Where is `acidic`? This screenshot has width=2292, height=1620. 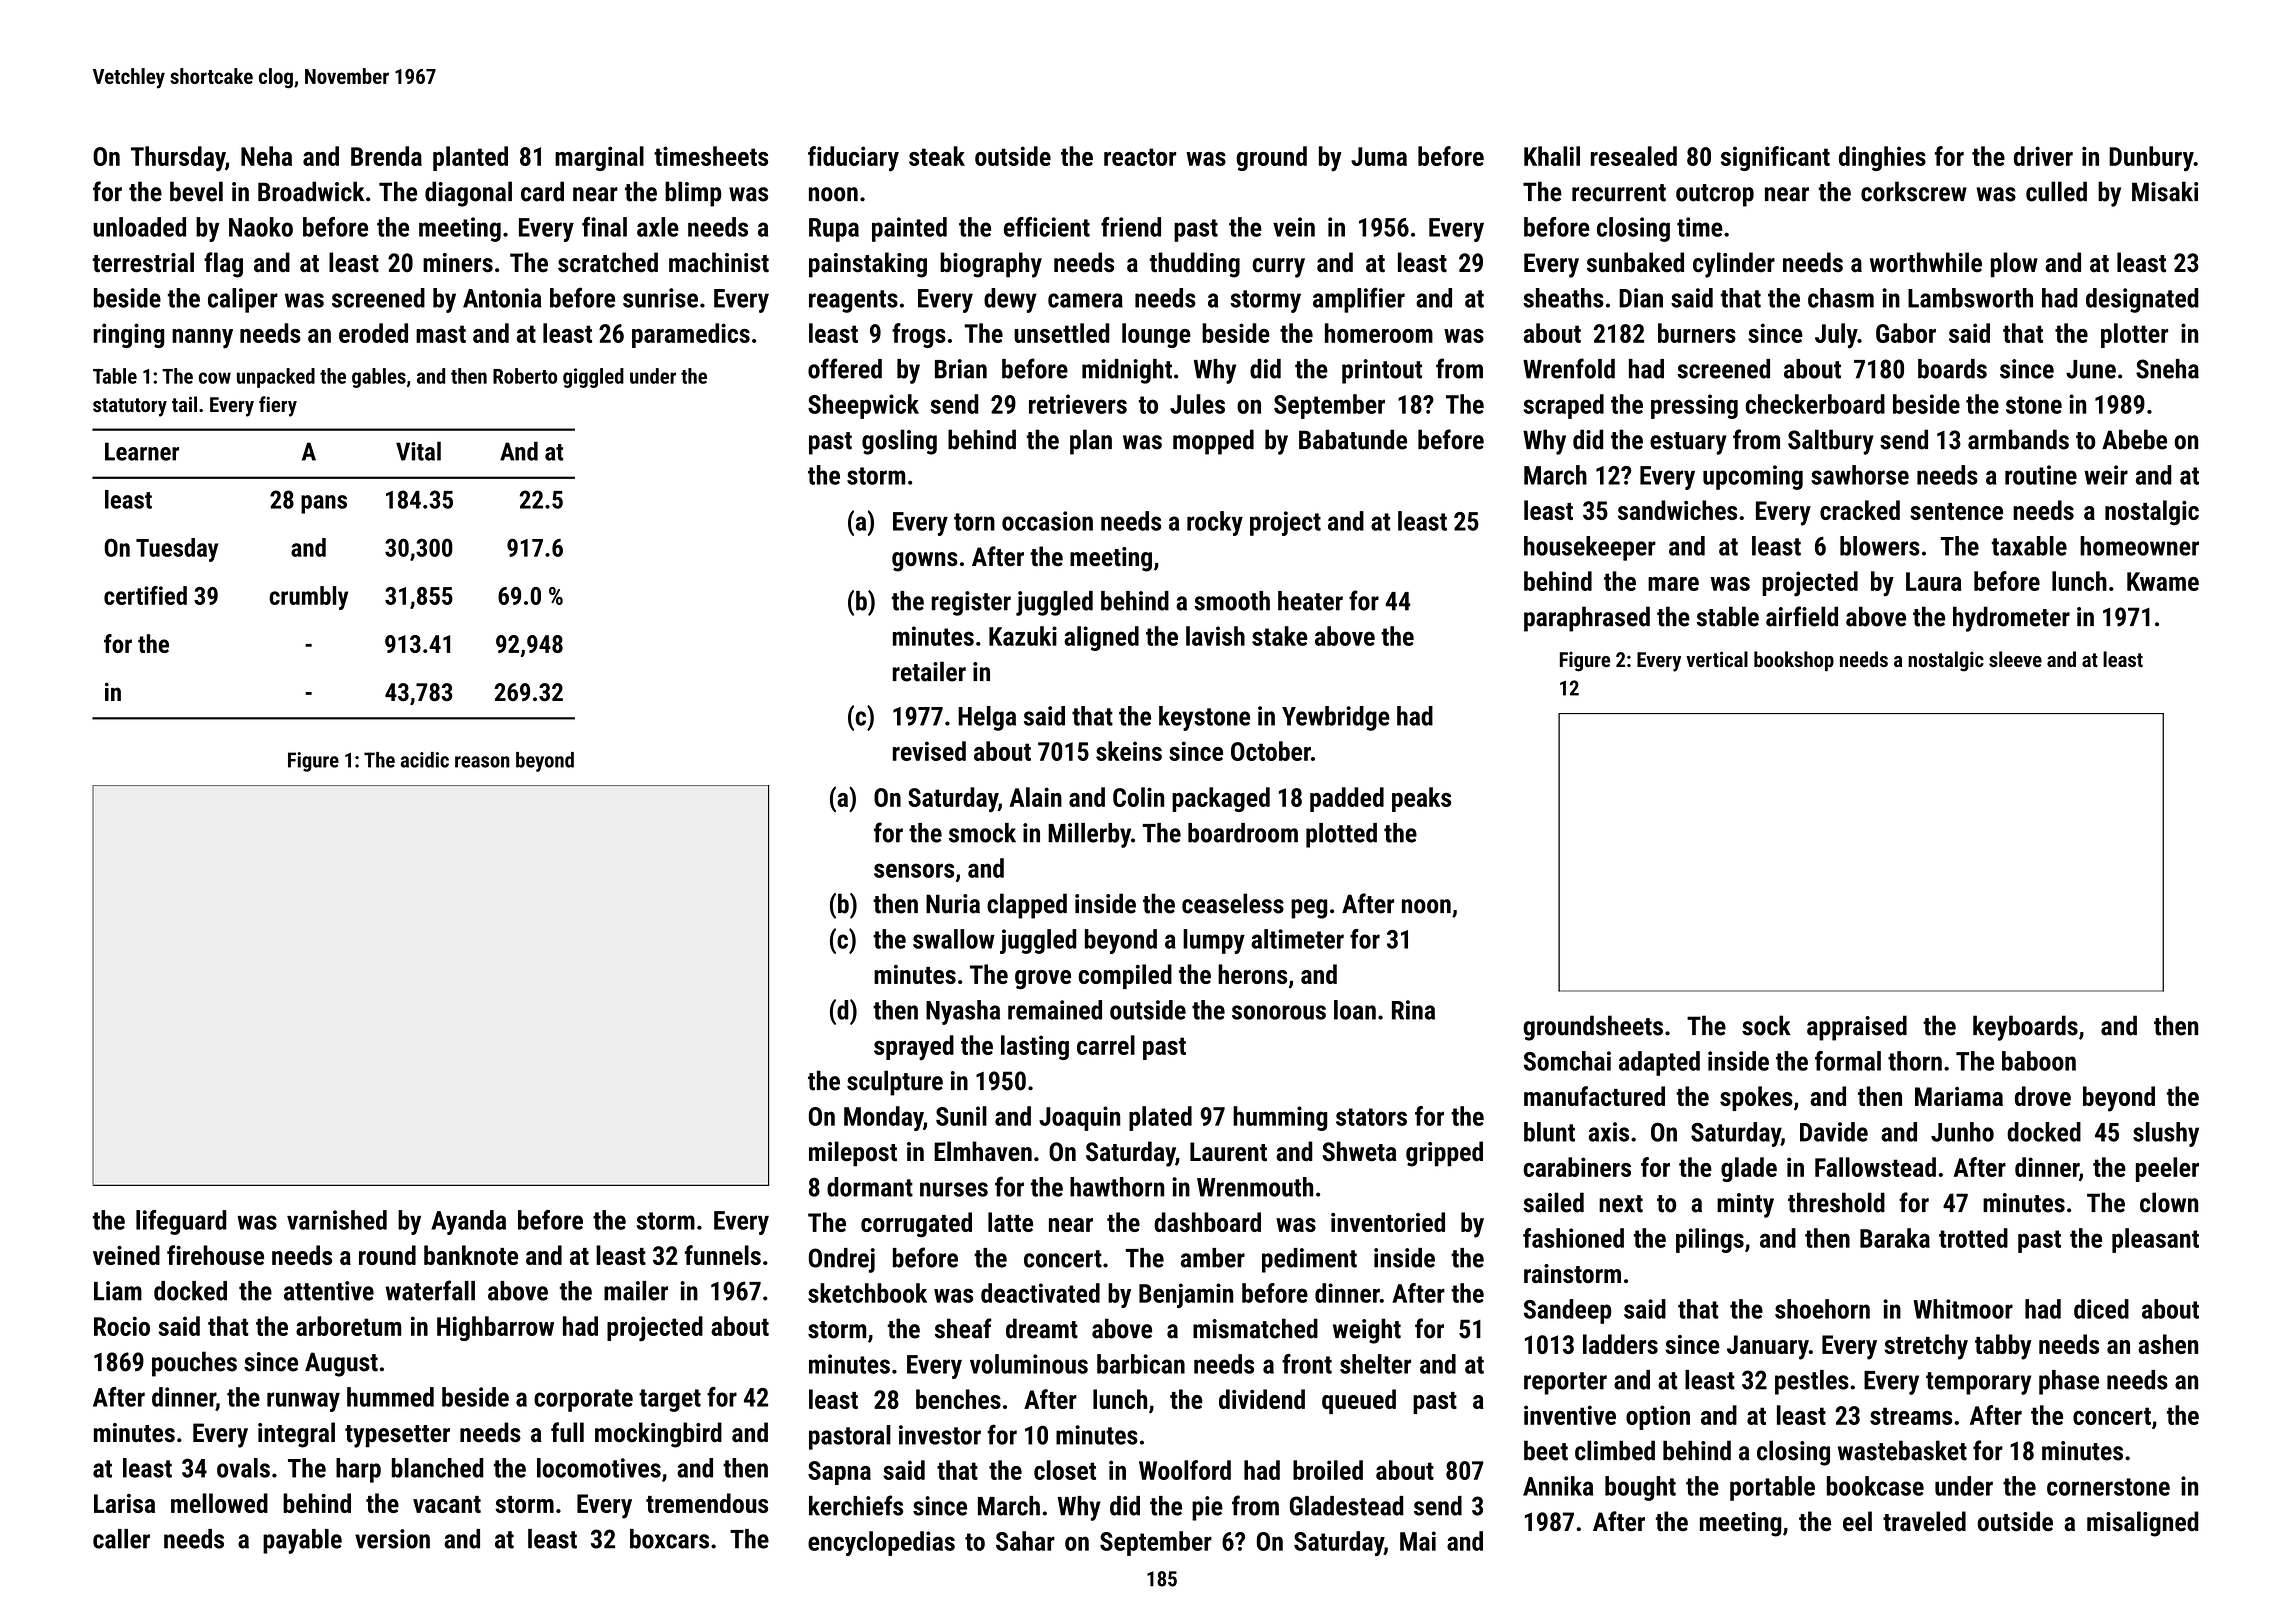 acidic is located at coordinates (424, 760).
